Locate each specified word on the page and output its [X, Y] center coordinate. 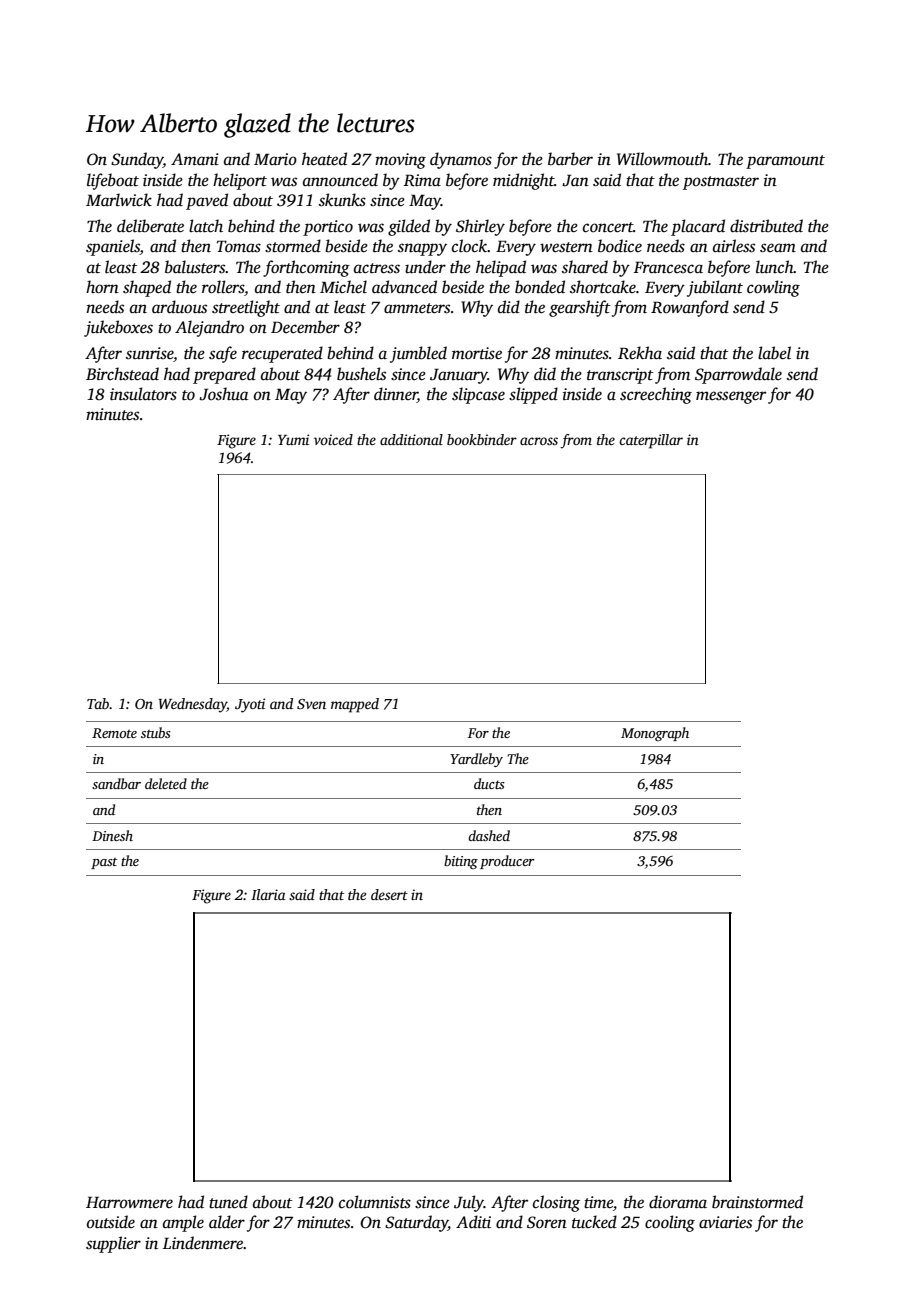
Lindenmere [203, 1243]
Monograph [655, 734]
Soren [547, 1222]
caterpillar [651, 441]
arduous [179, 307]
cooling [670, 1223]
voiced [333, 439]
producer [507, 862]
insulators [143, 394]
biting [461, 862]
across [539, 441]
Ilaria [268, 894]
